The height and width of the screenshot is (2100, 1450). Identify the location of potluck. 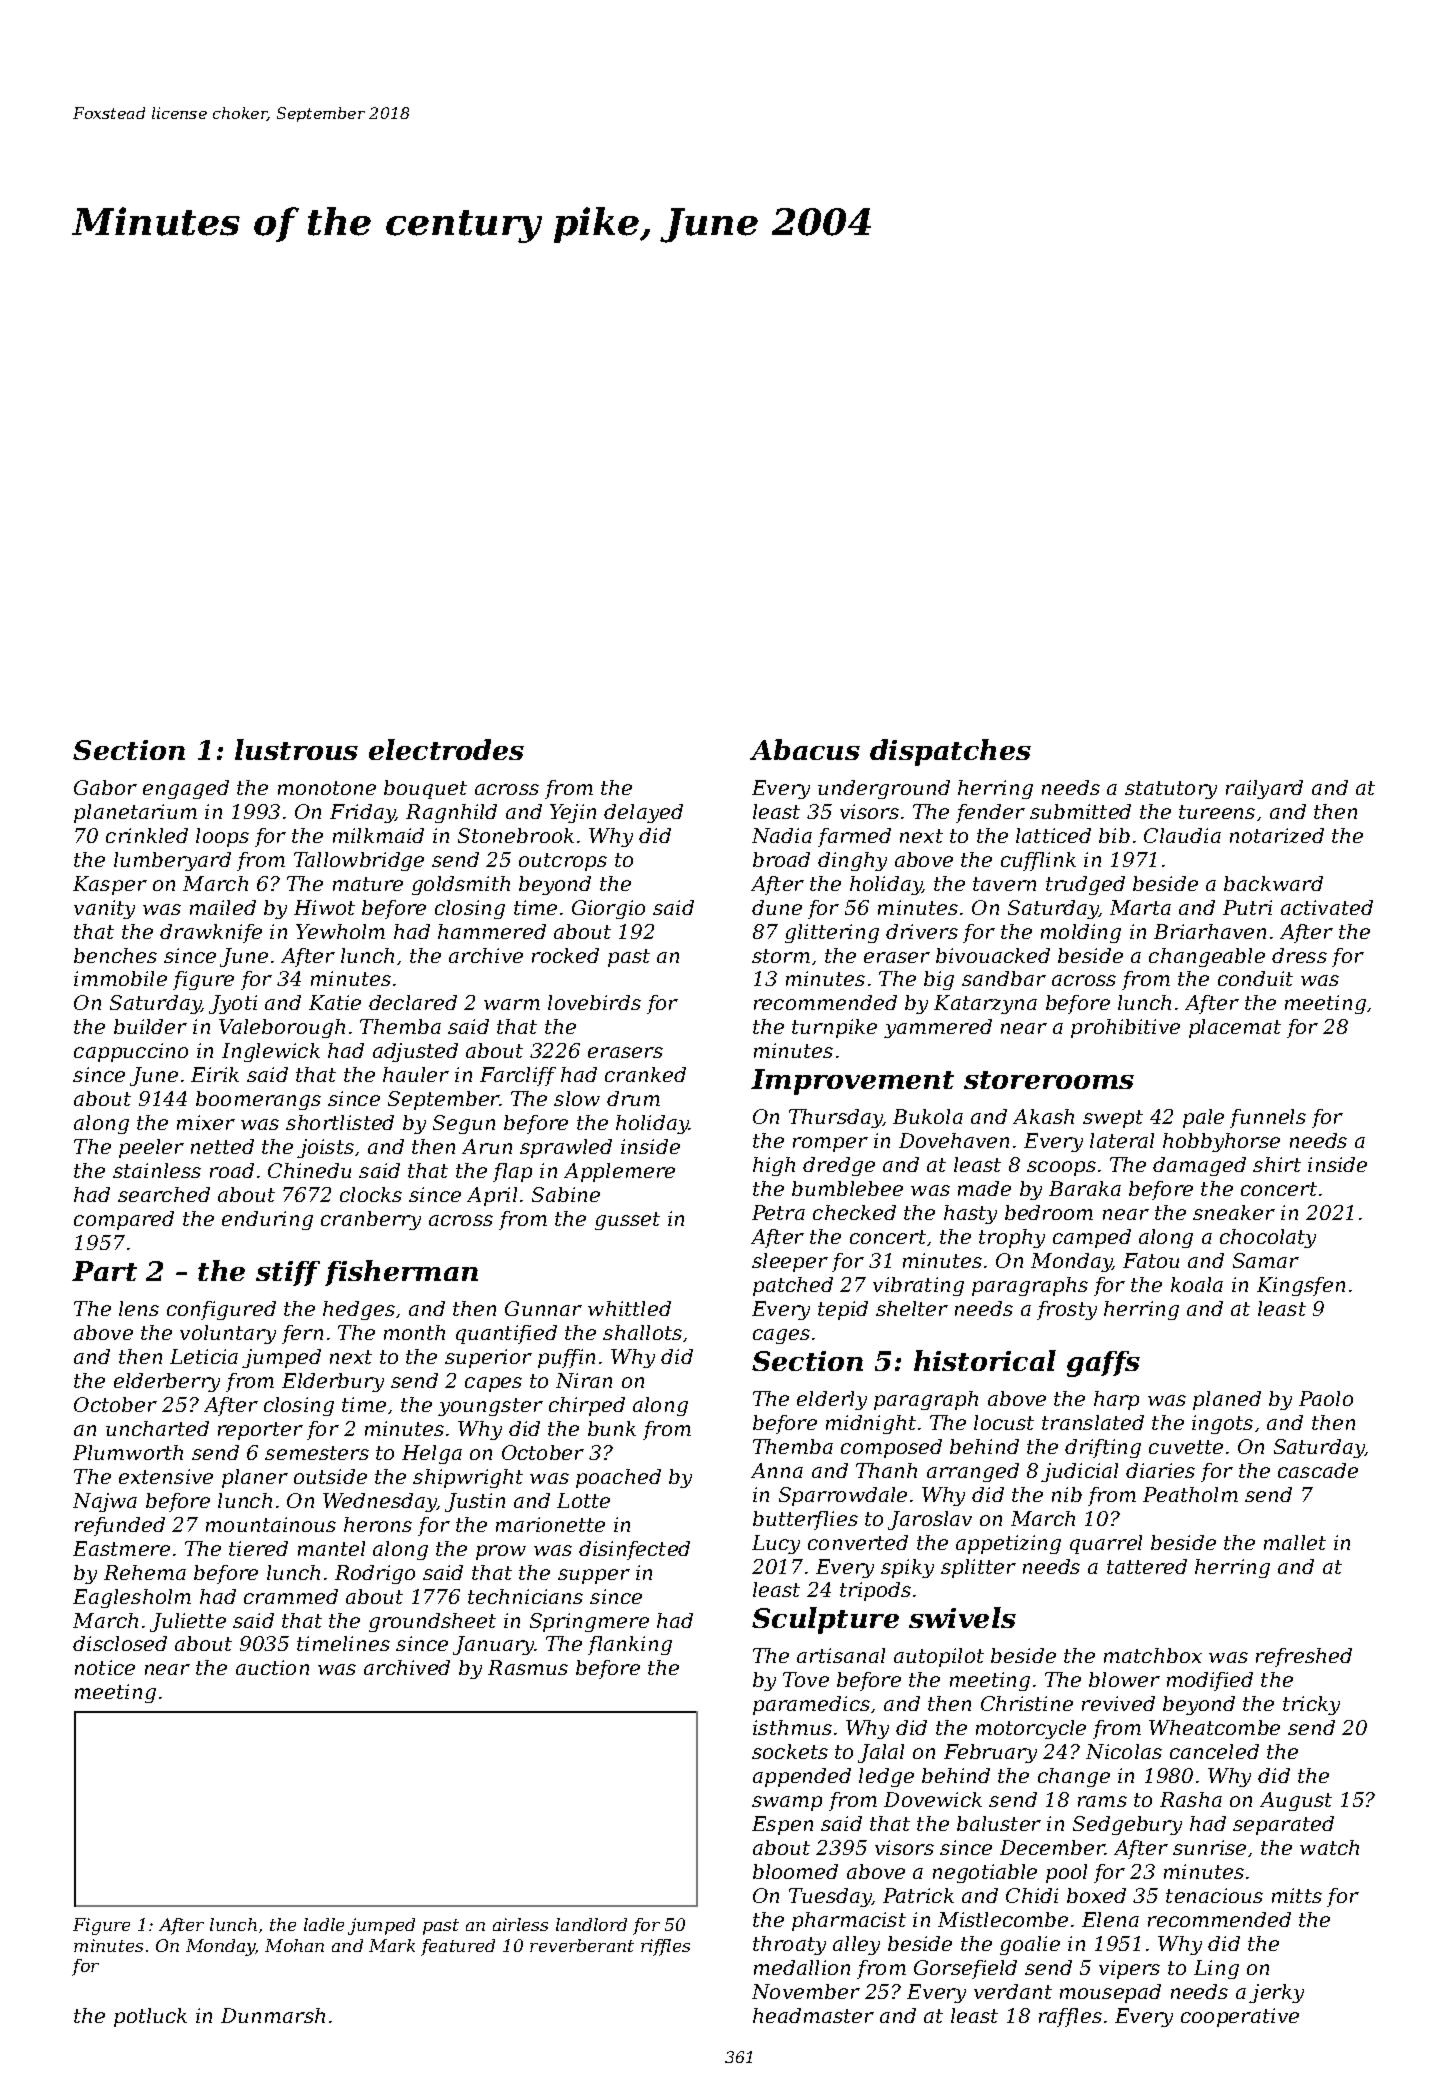
(150, 2017).
